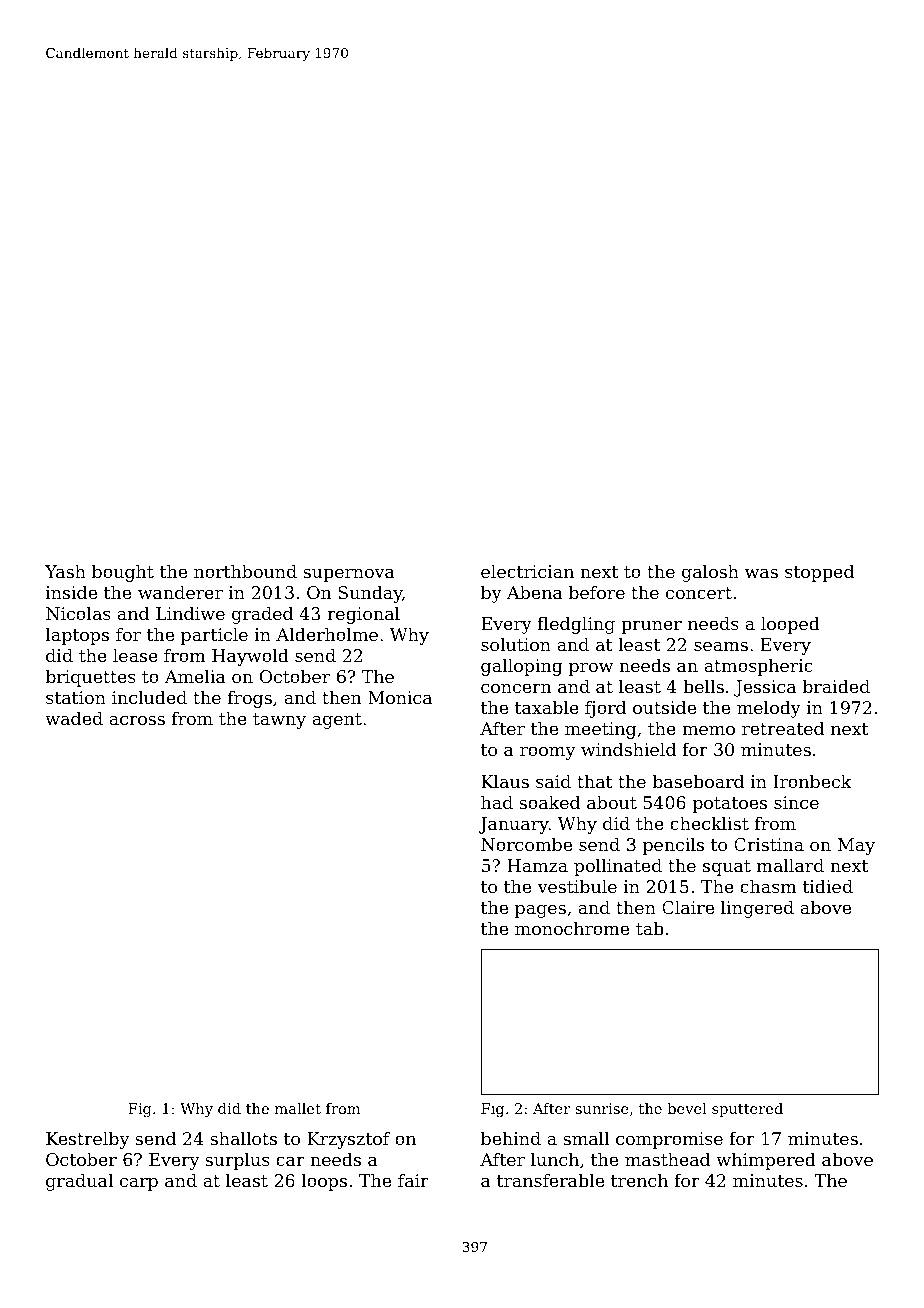 Image resolution: width=924 pixels, height=1308 pixels. What do you see at coordinates (721, 646) in the document?
I see `seams` at bounding box center [721, 646].
